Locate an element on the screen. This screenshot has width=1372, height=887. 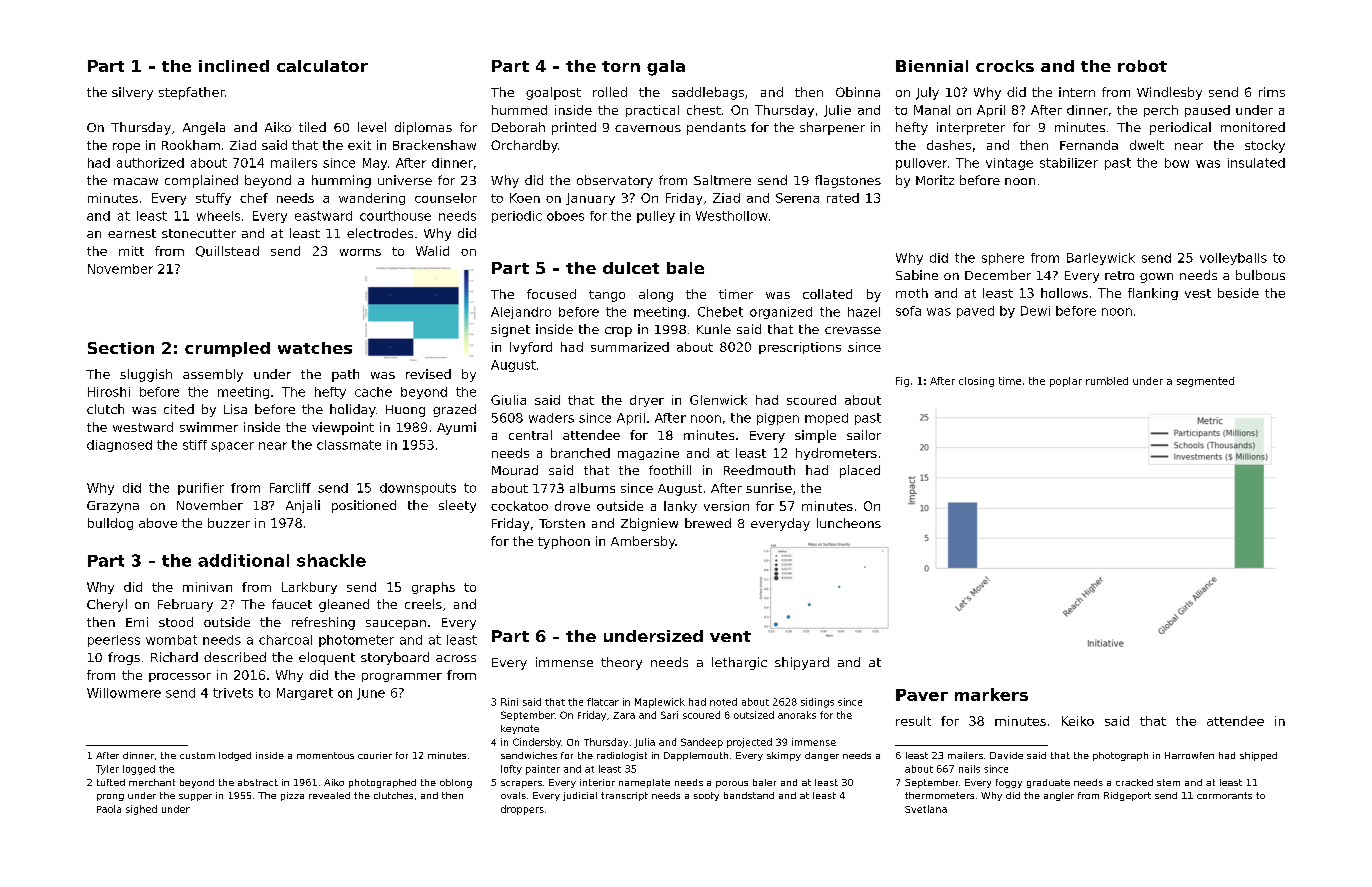
calculator is located at coordinates (322, 66).
